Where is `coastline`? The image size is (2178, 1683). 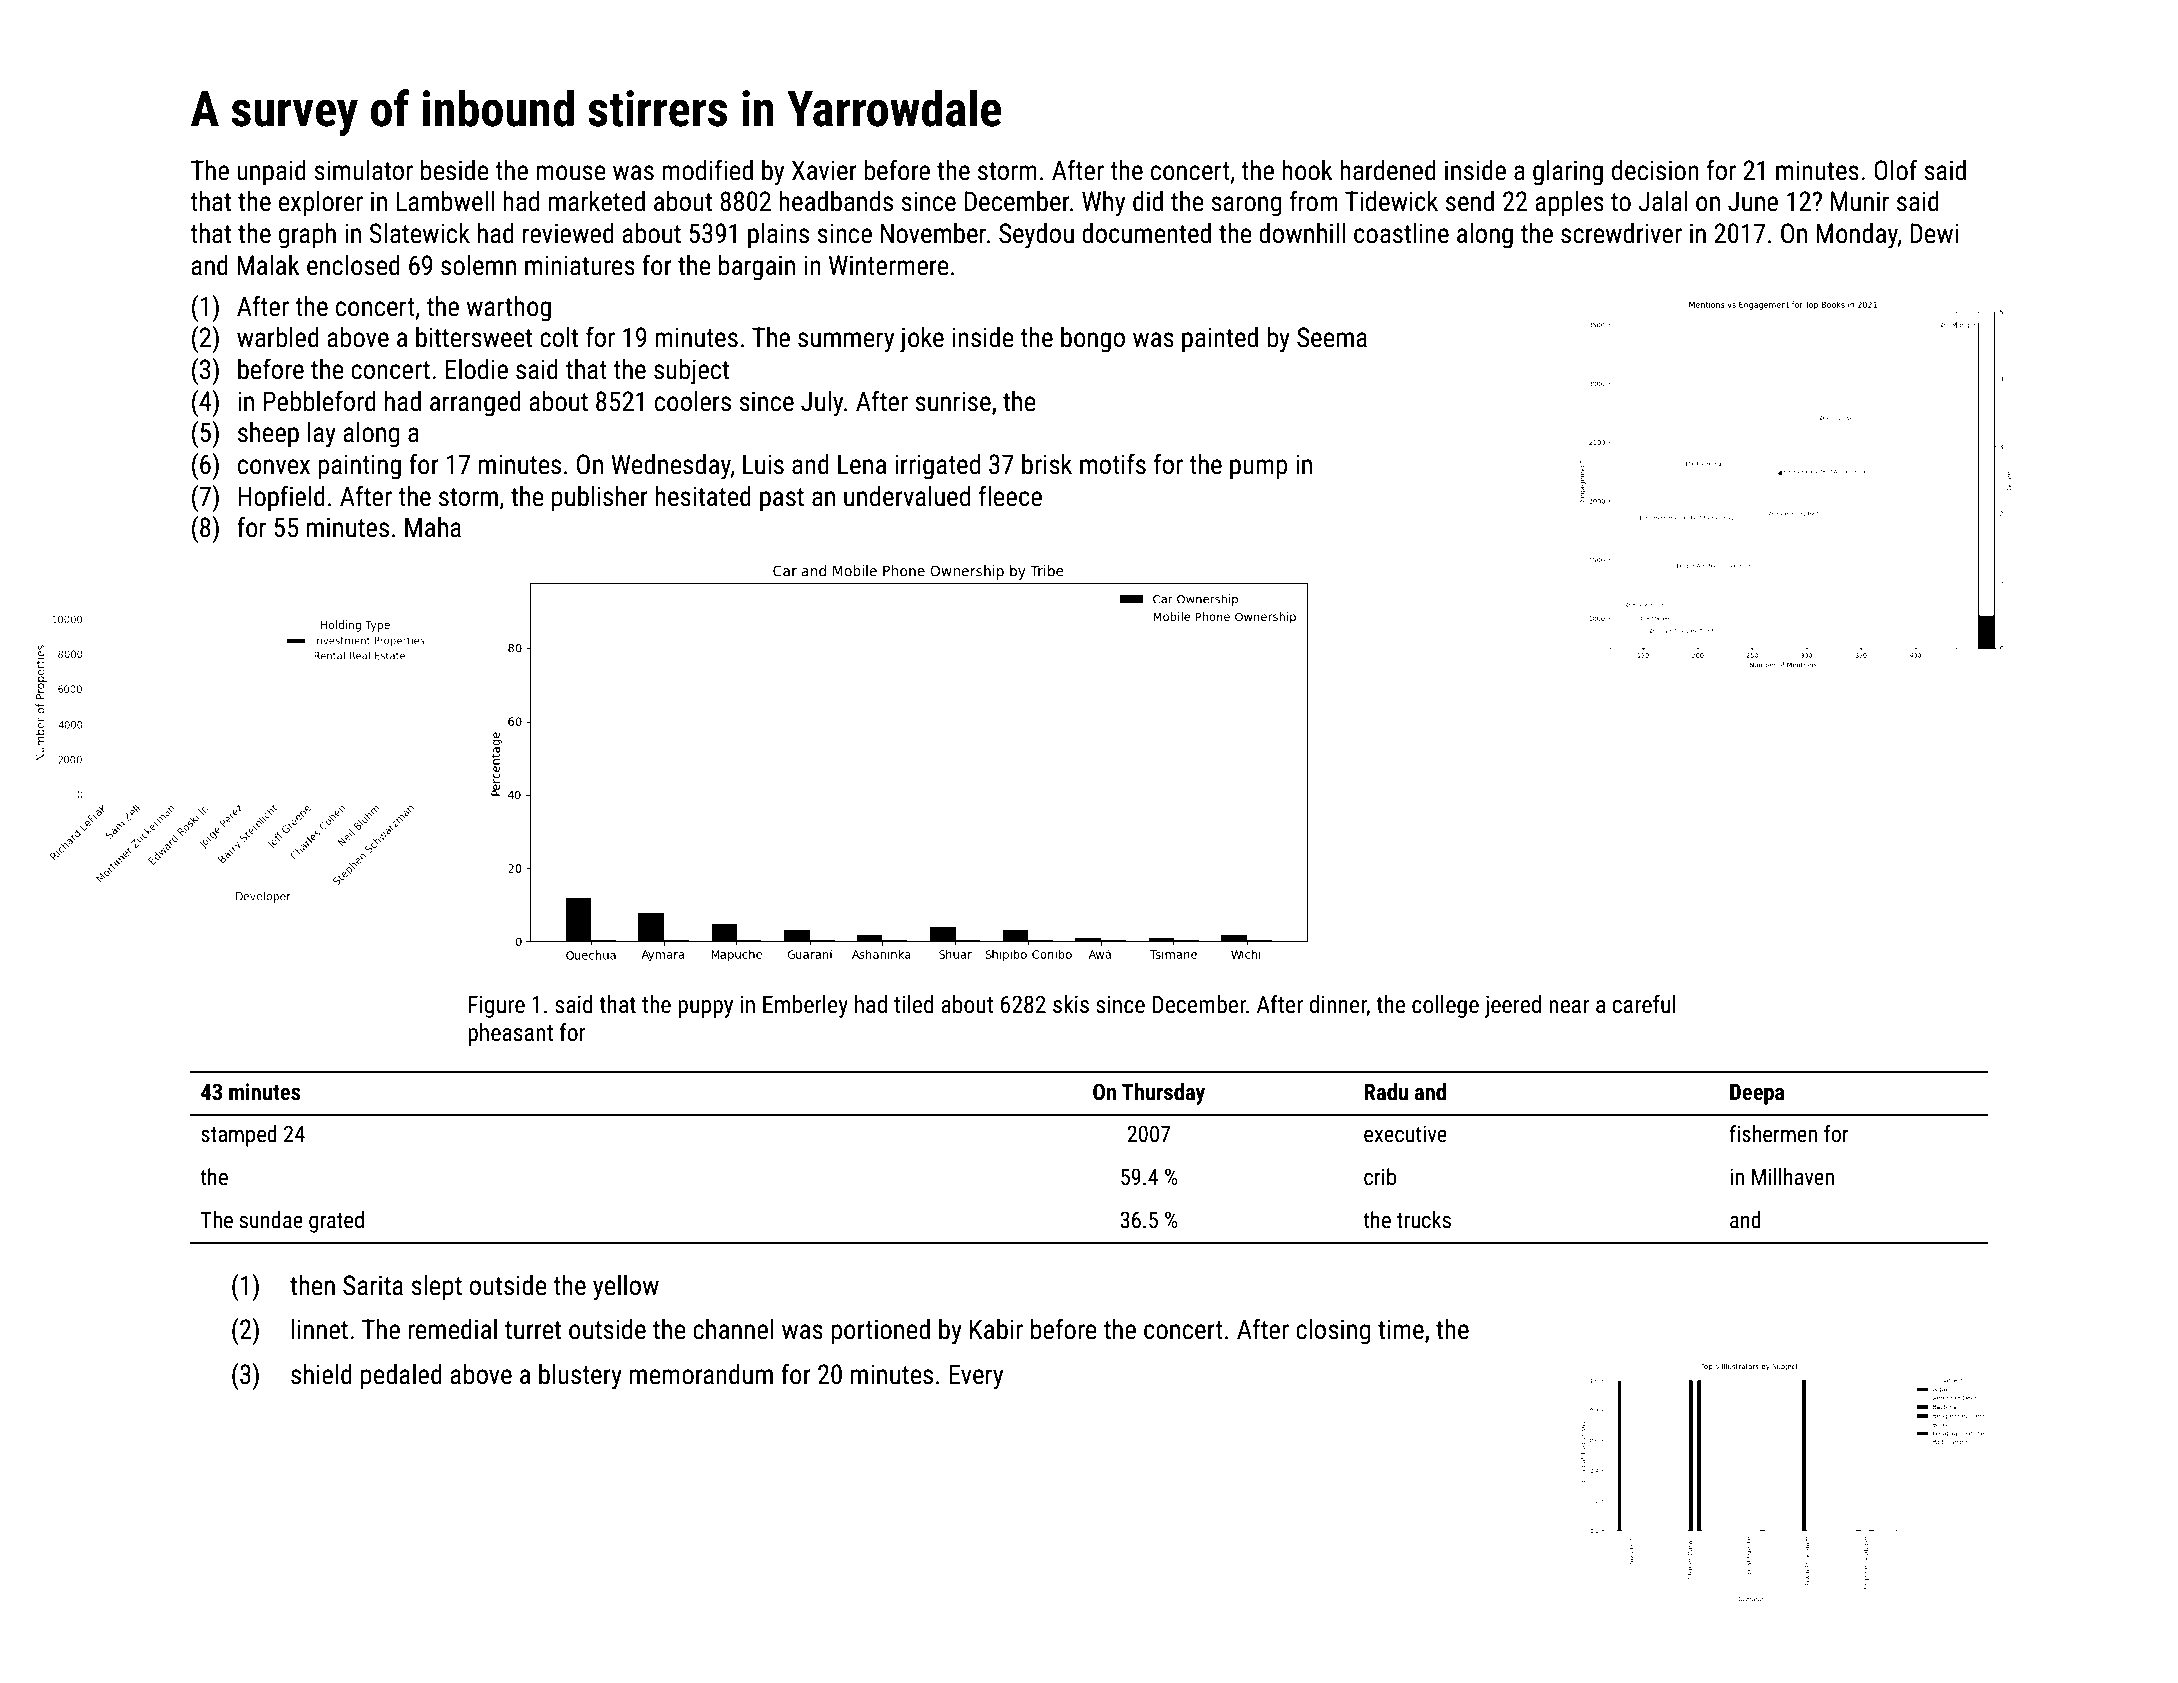
coastline is located at coordinates (1401, 233).
